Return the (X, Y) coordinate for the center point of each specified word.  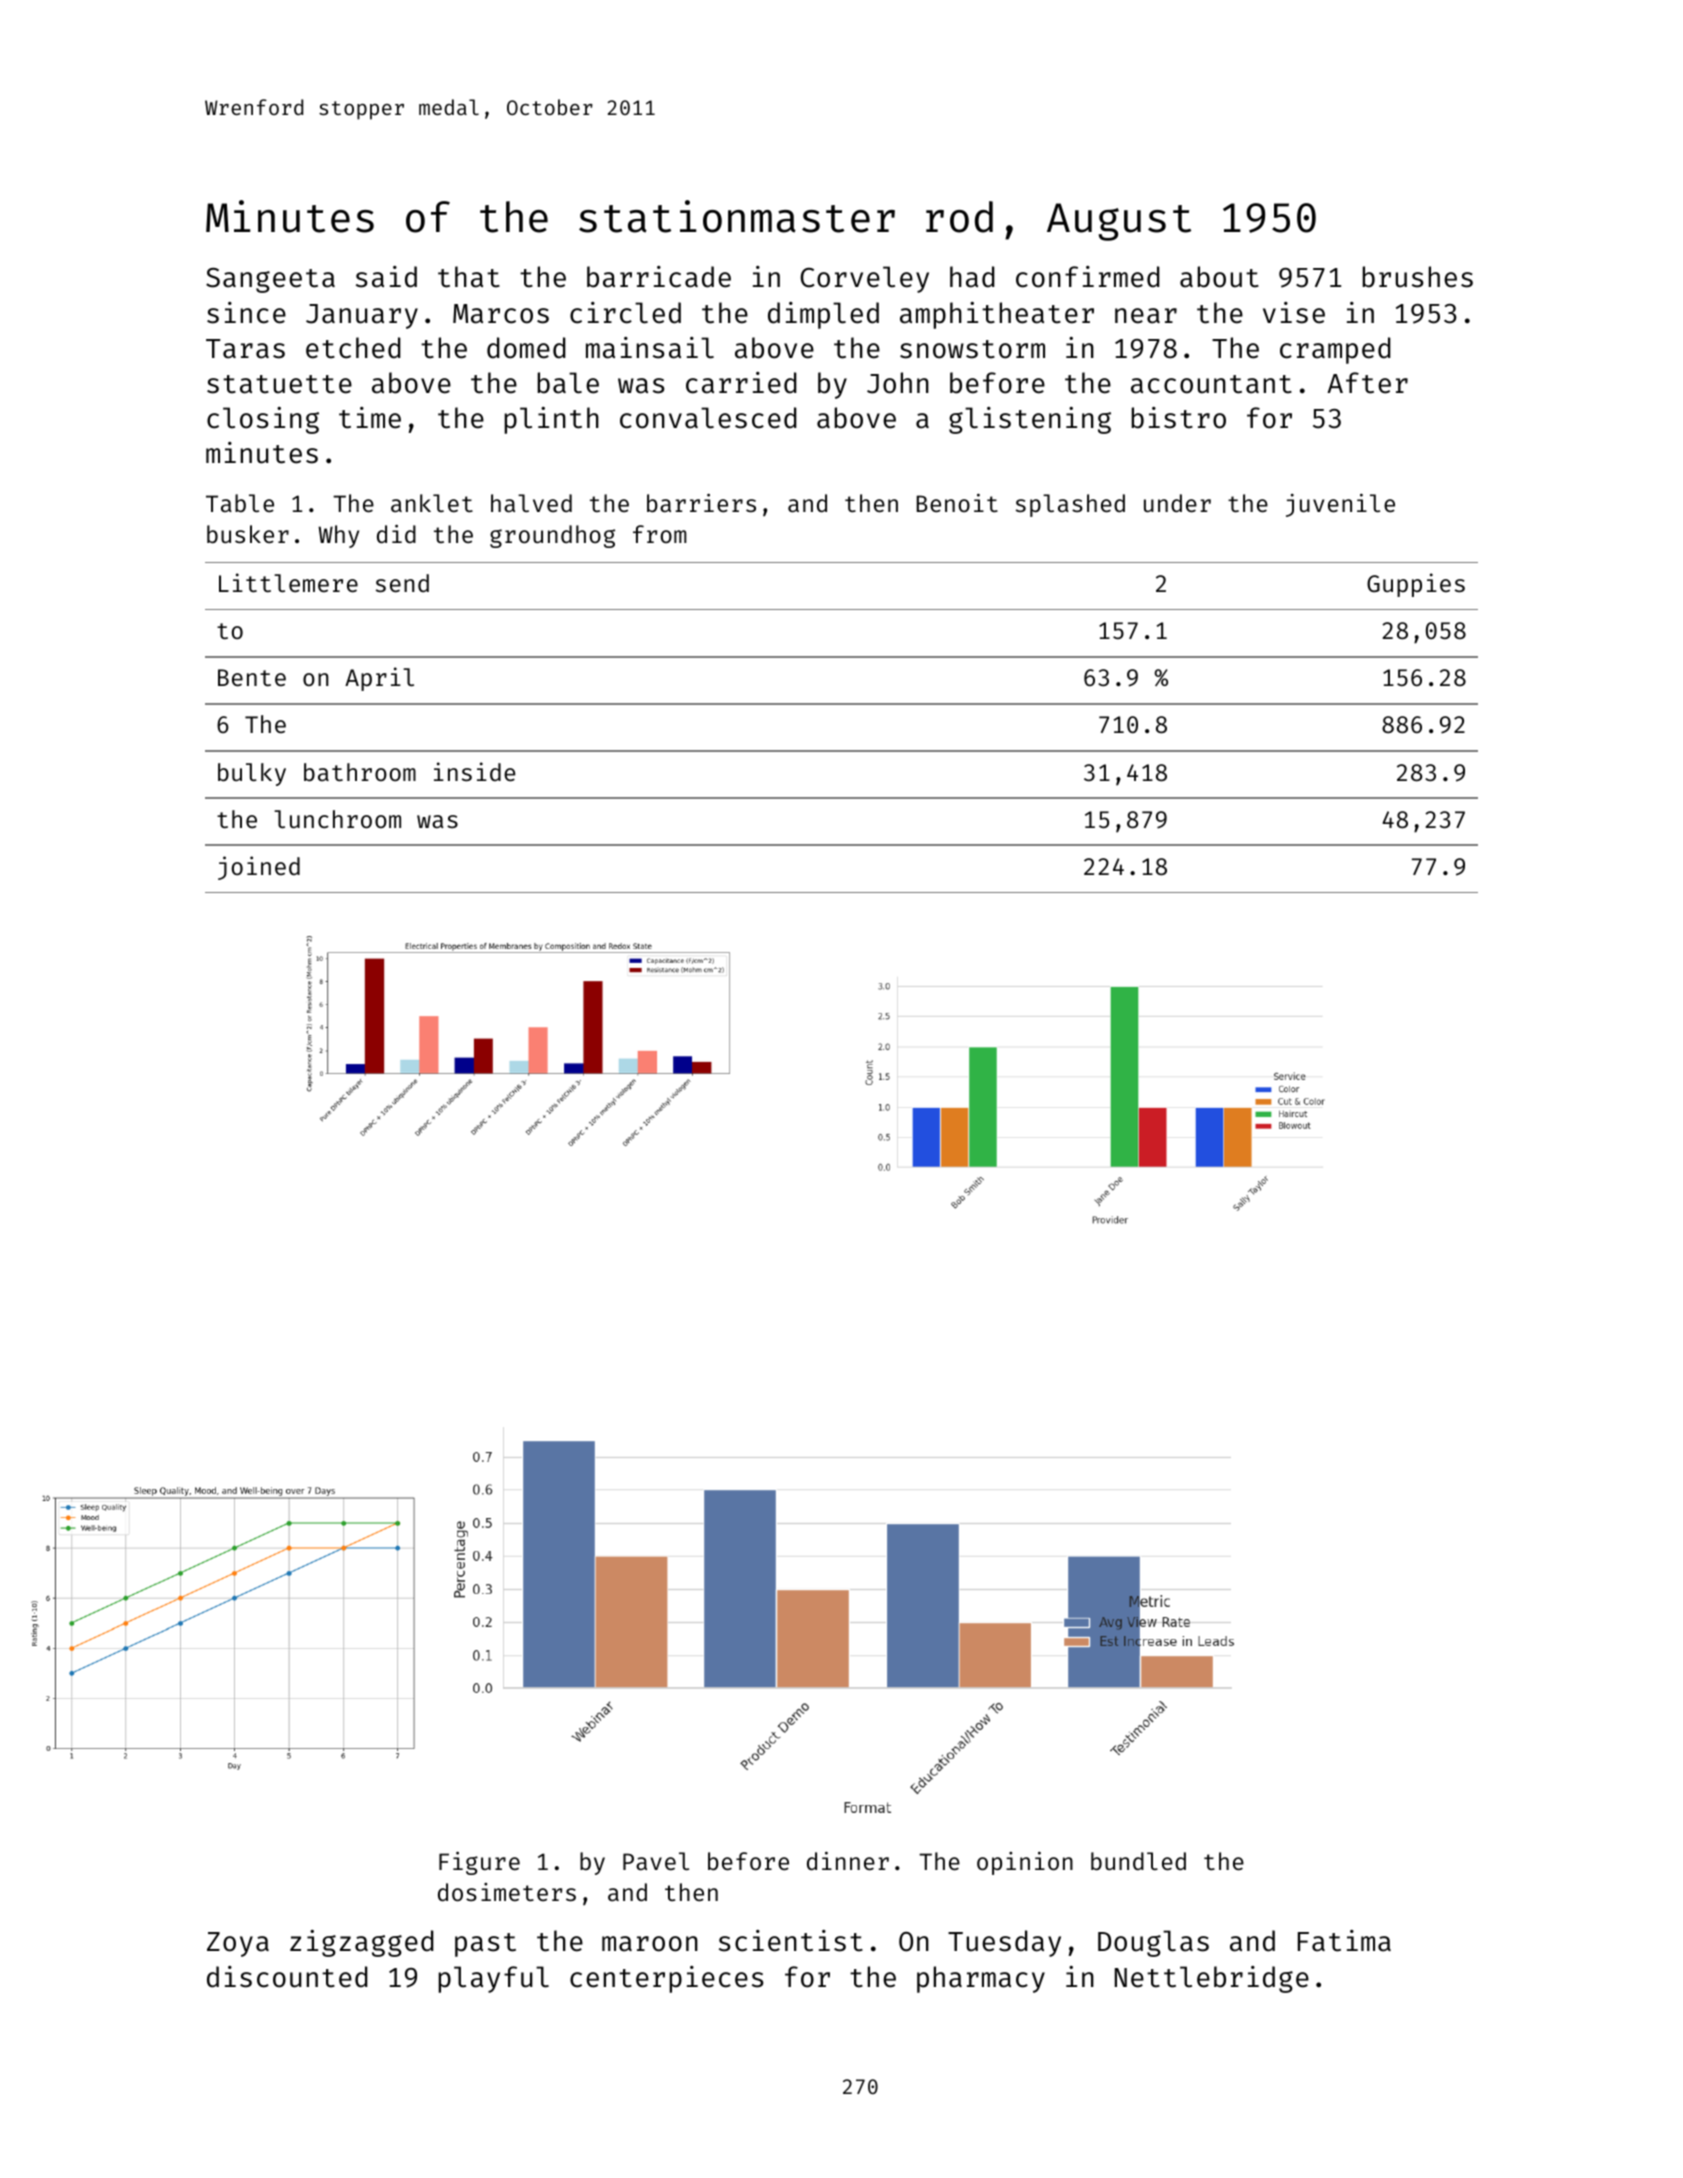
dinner (848, 1861)
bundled (1138, 1861)
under (1177, 503)
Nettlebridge (1212, 1979)
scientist (791, 1941)
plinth (551, 420)
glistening (1030, 420)
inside (474, 771)
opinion (1025, 1863)
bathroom (360, 772)
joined (259, 868)
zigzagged (362, 1943)
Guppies (1416, 585)
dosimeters (507, 1892)
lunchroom (337, 819)
